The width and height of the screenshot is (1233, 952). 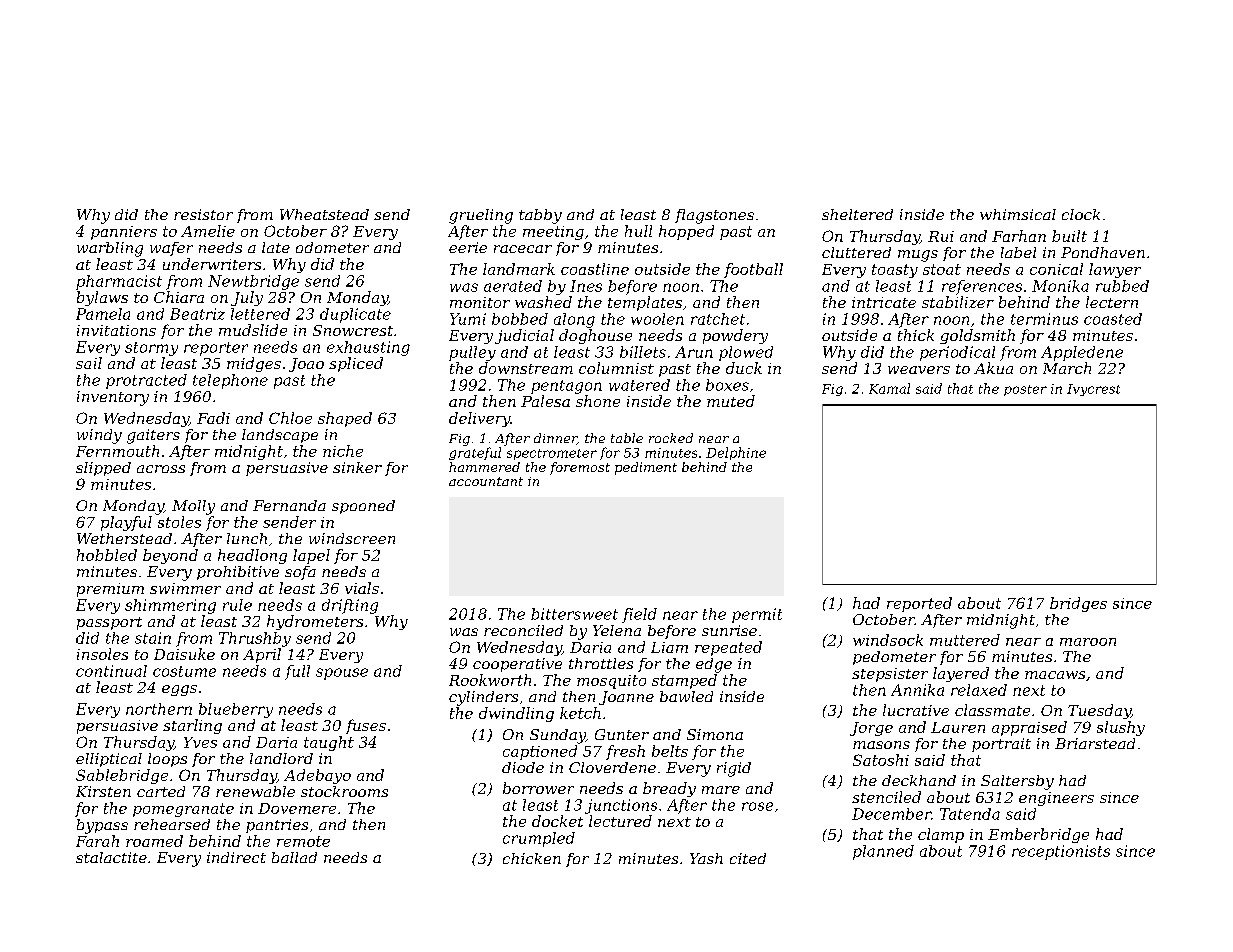 What do you see at coordinates (111, 857) in the screenshot?
I see `stalactite` at bounding box center [111, 857].
